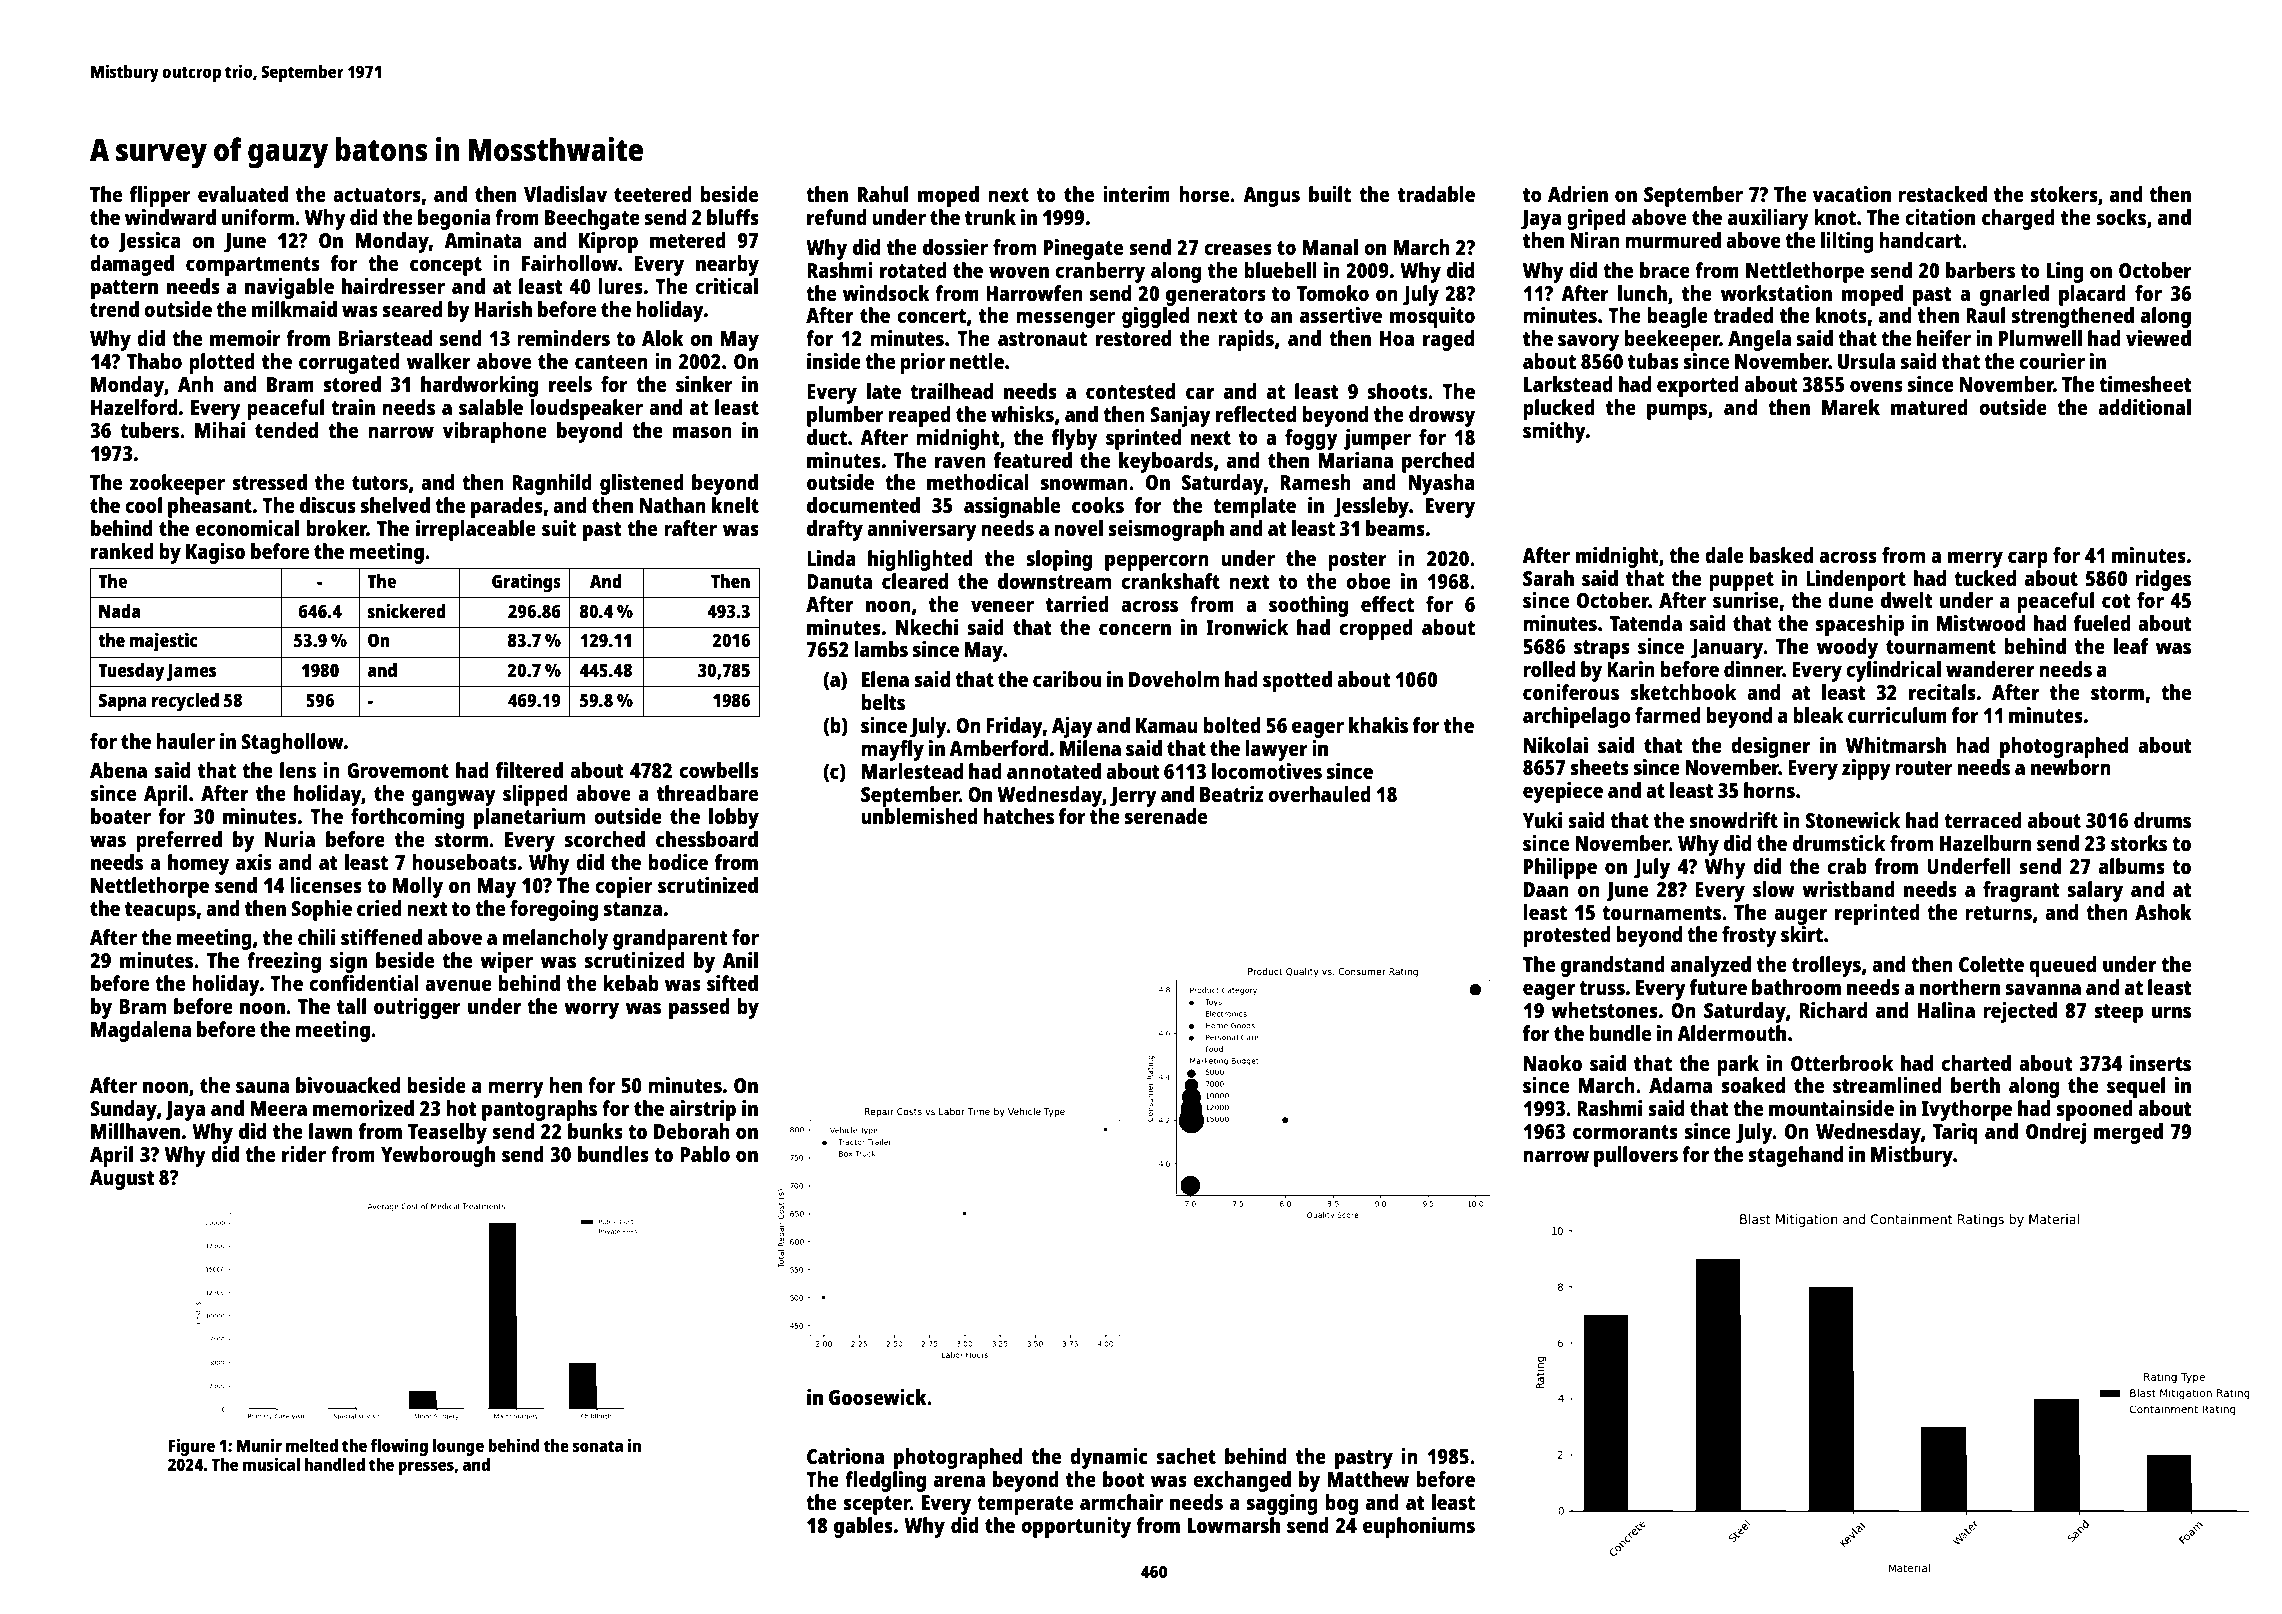 Image resolution: width=2282 pixels, height=1614 pixels. Describe the element at coordinates (886, 293) in the screenshot. I see `windsock` at that location.
